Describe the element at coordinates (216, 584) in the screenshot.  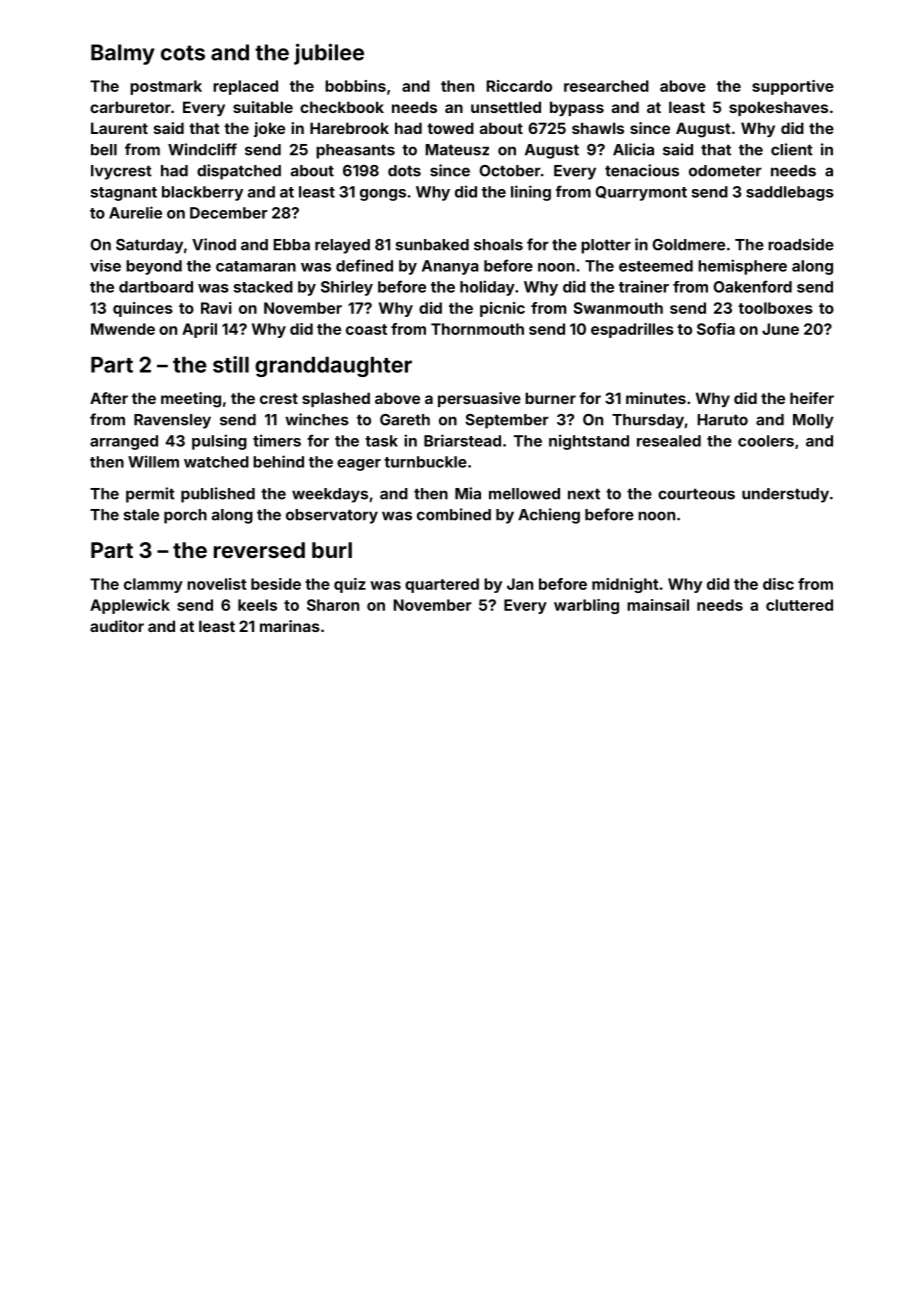
I see `novelist` at that location.
